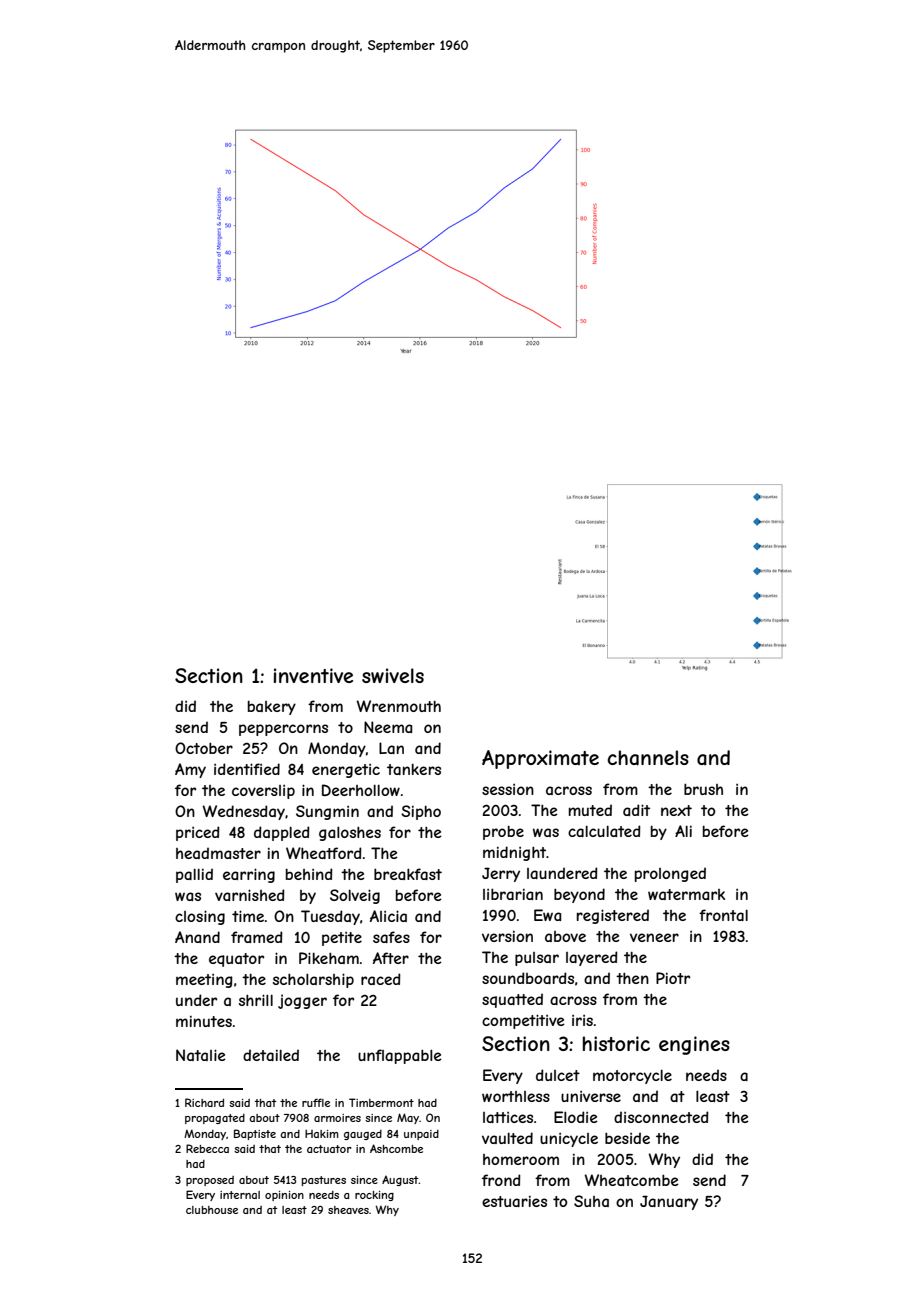 The width and height of the document is (924, 1311). Describe the element at coordinates (247, 769) in the document. I see `identified` at that location.
